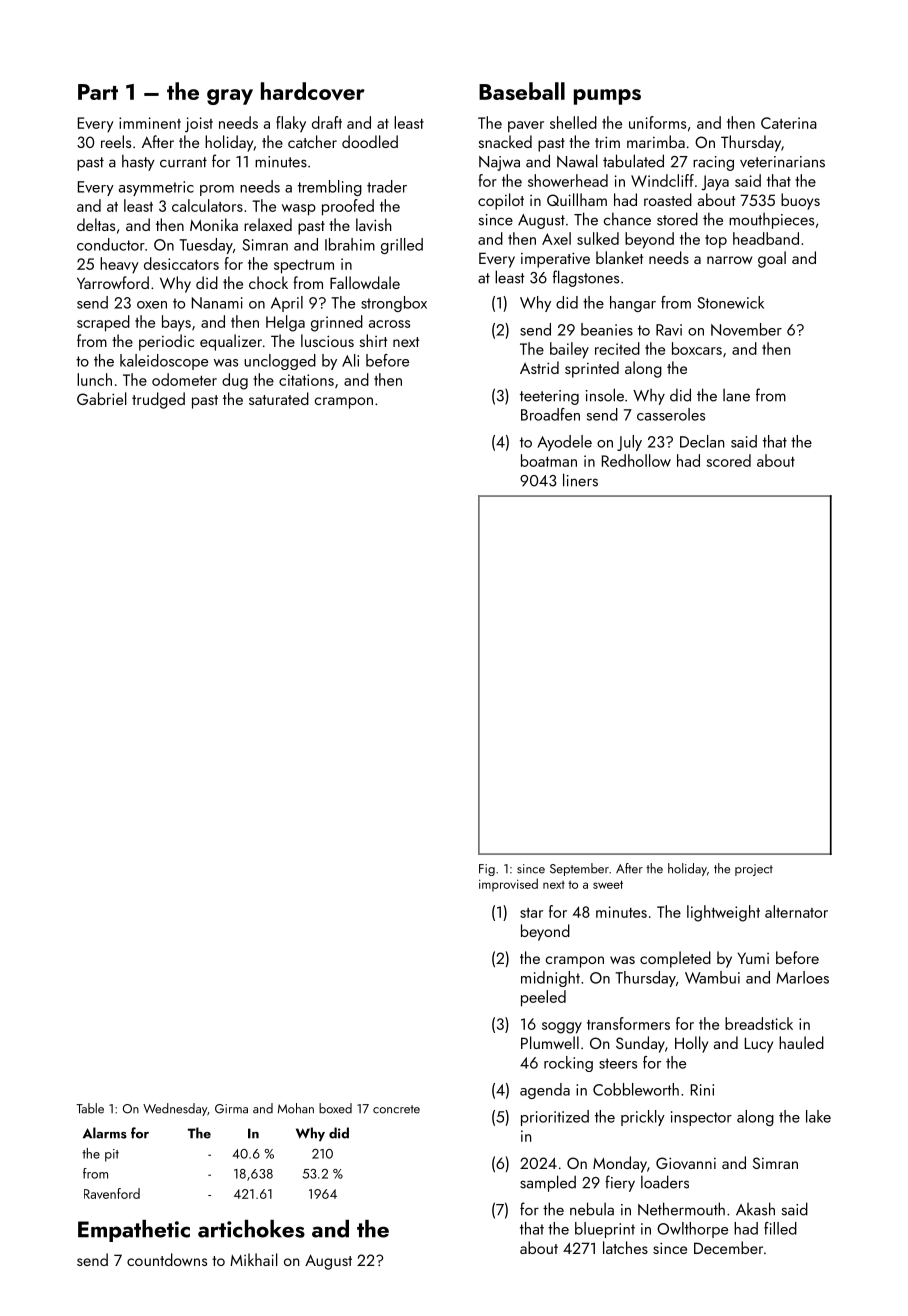  I want to click on scored, so click(729, 460).
